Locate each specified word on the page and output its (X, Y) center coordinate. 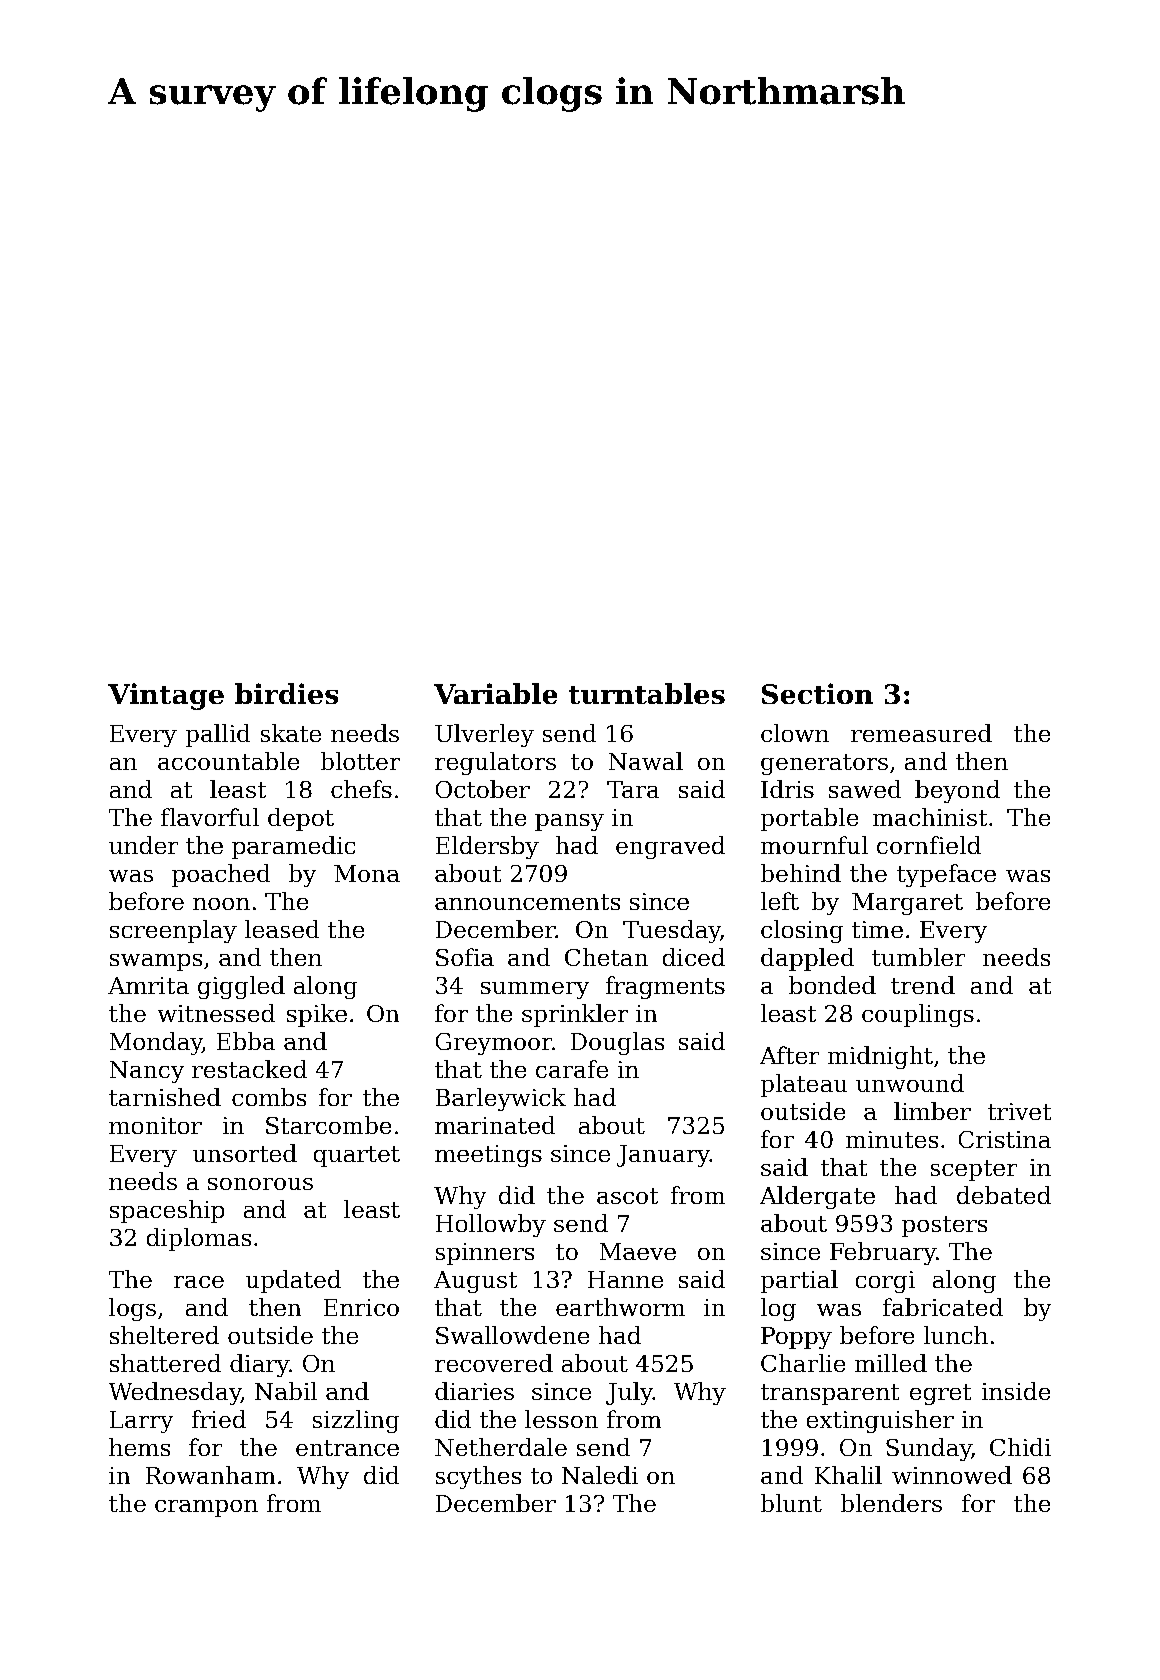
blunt (791, 1503)
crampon (206, 1508)
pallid (218, 735)
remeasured (921, 733)
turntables (647, 693)
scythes (478, 1477)
